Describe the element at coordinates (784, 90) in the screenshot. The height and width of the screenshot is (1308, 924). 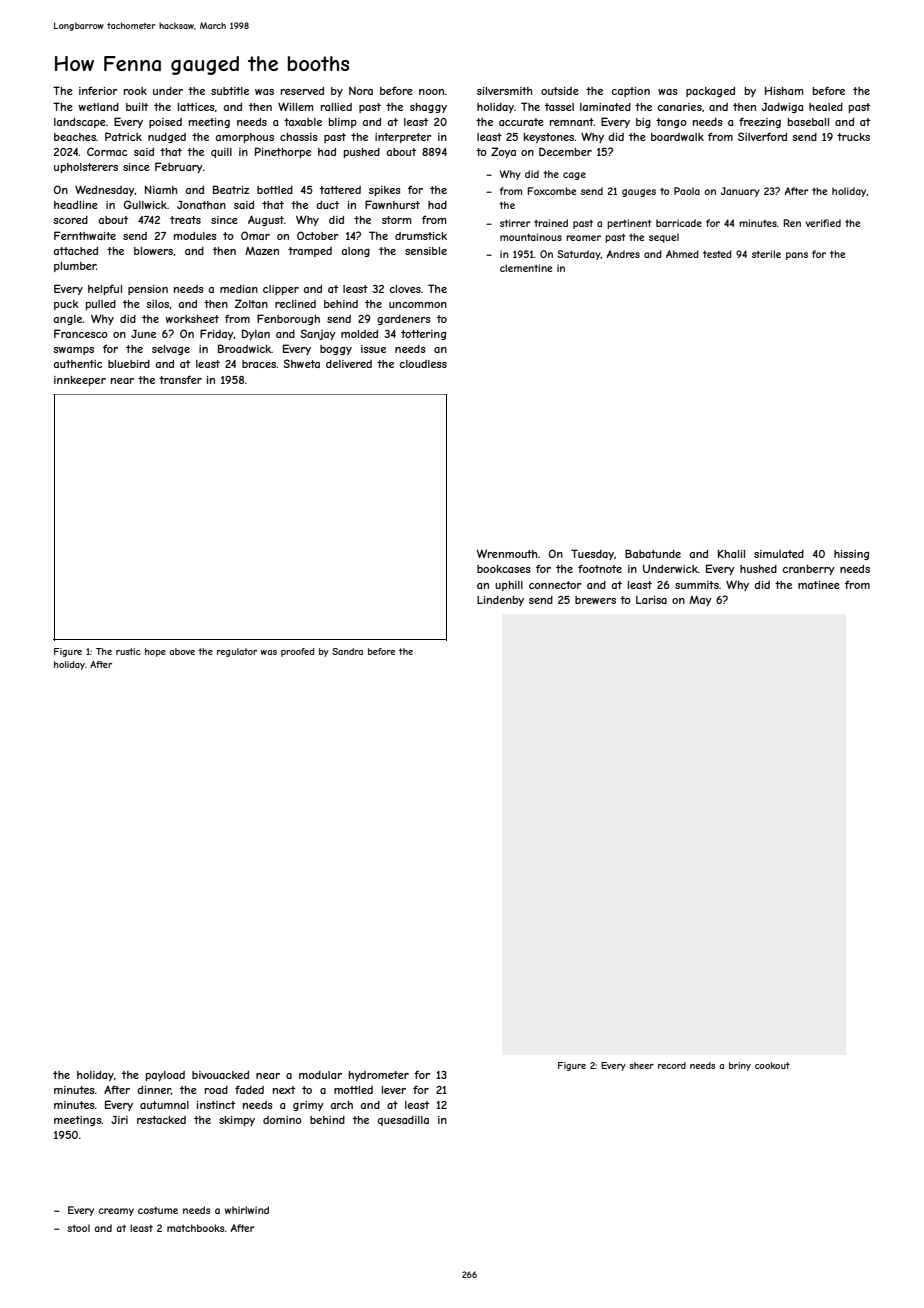
I see `Hisham` at that location.
